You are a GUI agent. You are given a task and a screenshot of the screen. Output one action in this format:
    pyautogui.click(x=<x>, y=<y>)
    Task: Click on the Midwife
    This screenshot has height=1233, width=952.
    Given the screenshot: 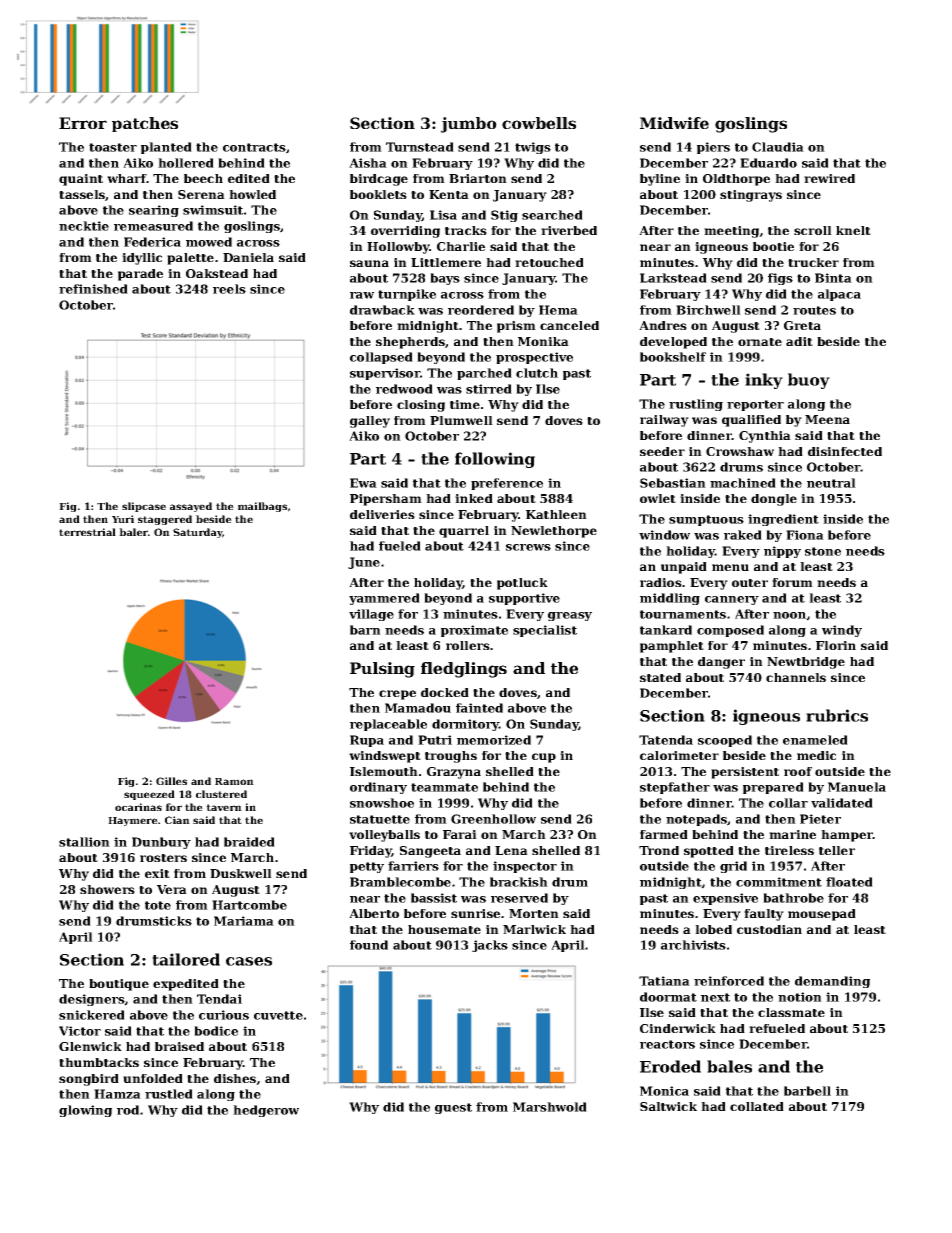 What is the action you would take?
    pyautogui.click(x=674, y=123)
